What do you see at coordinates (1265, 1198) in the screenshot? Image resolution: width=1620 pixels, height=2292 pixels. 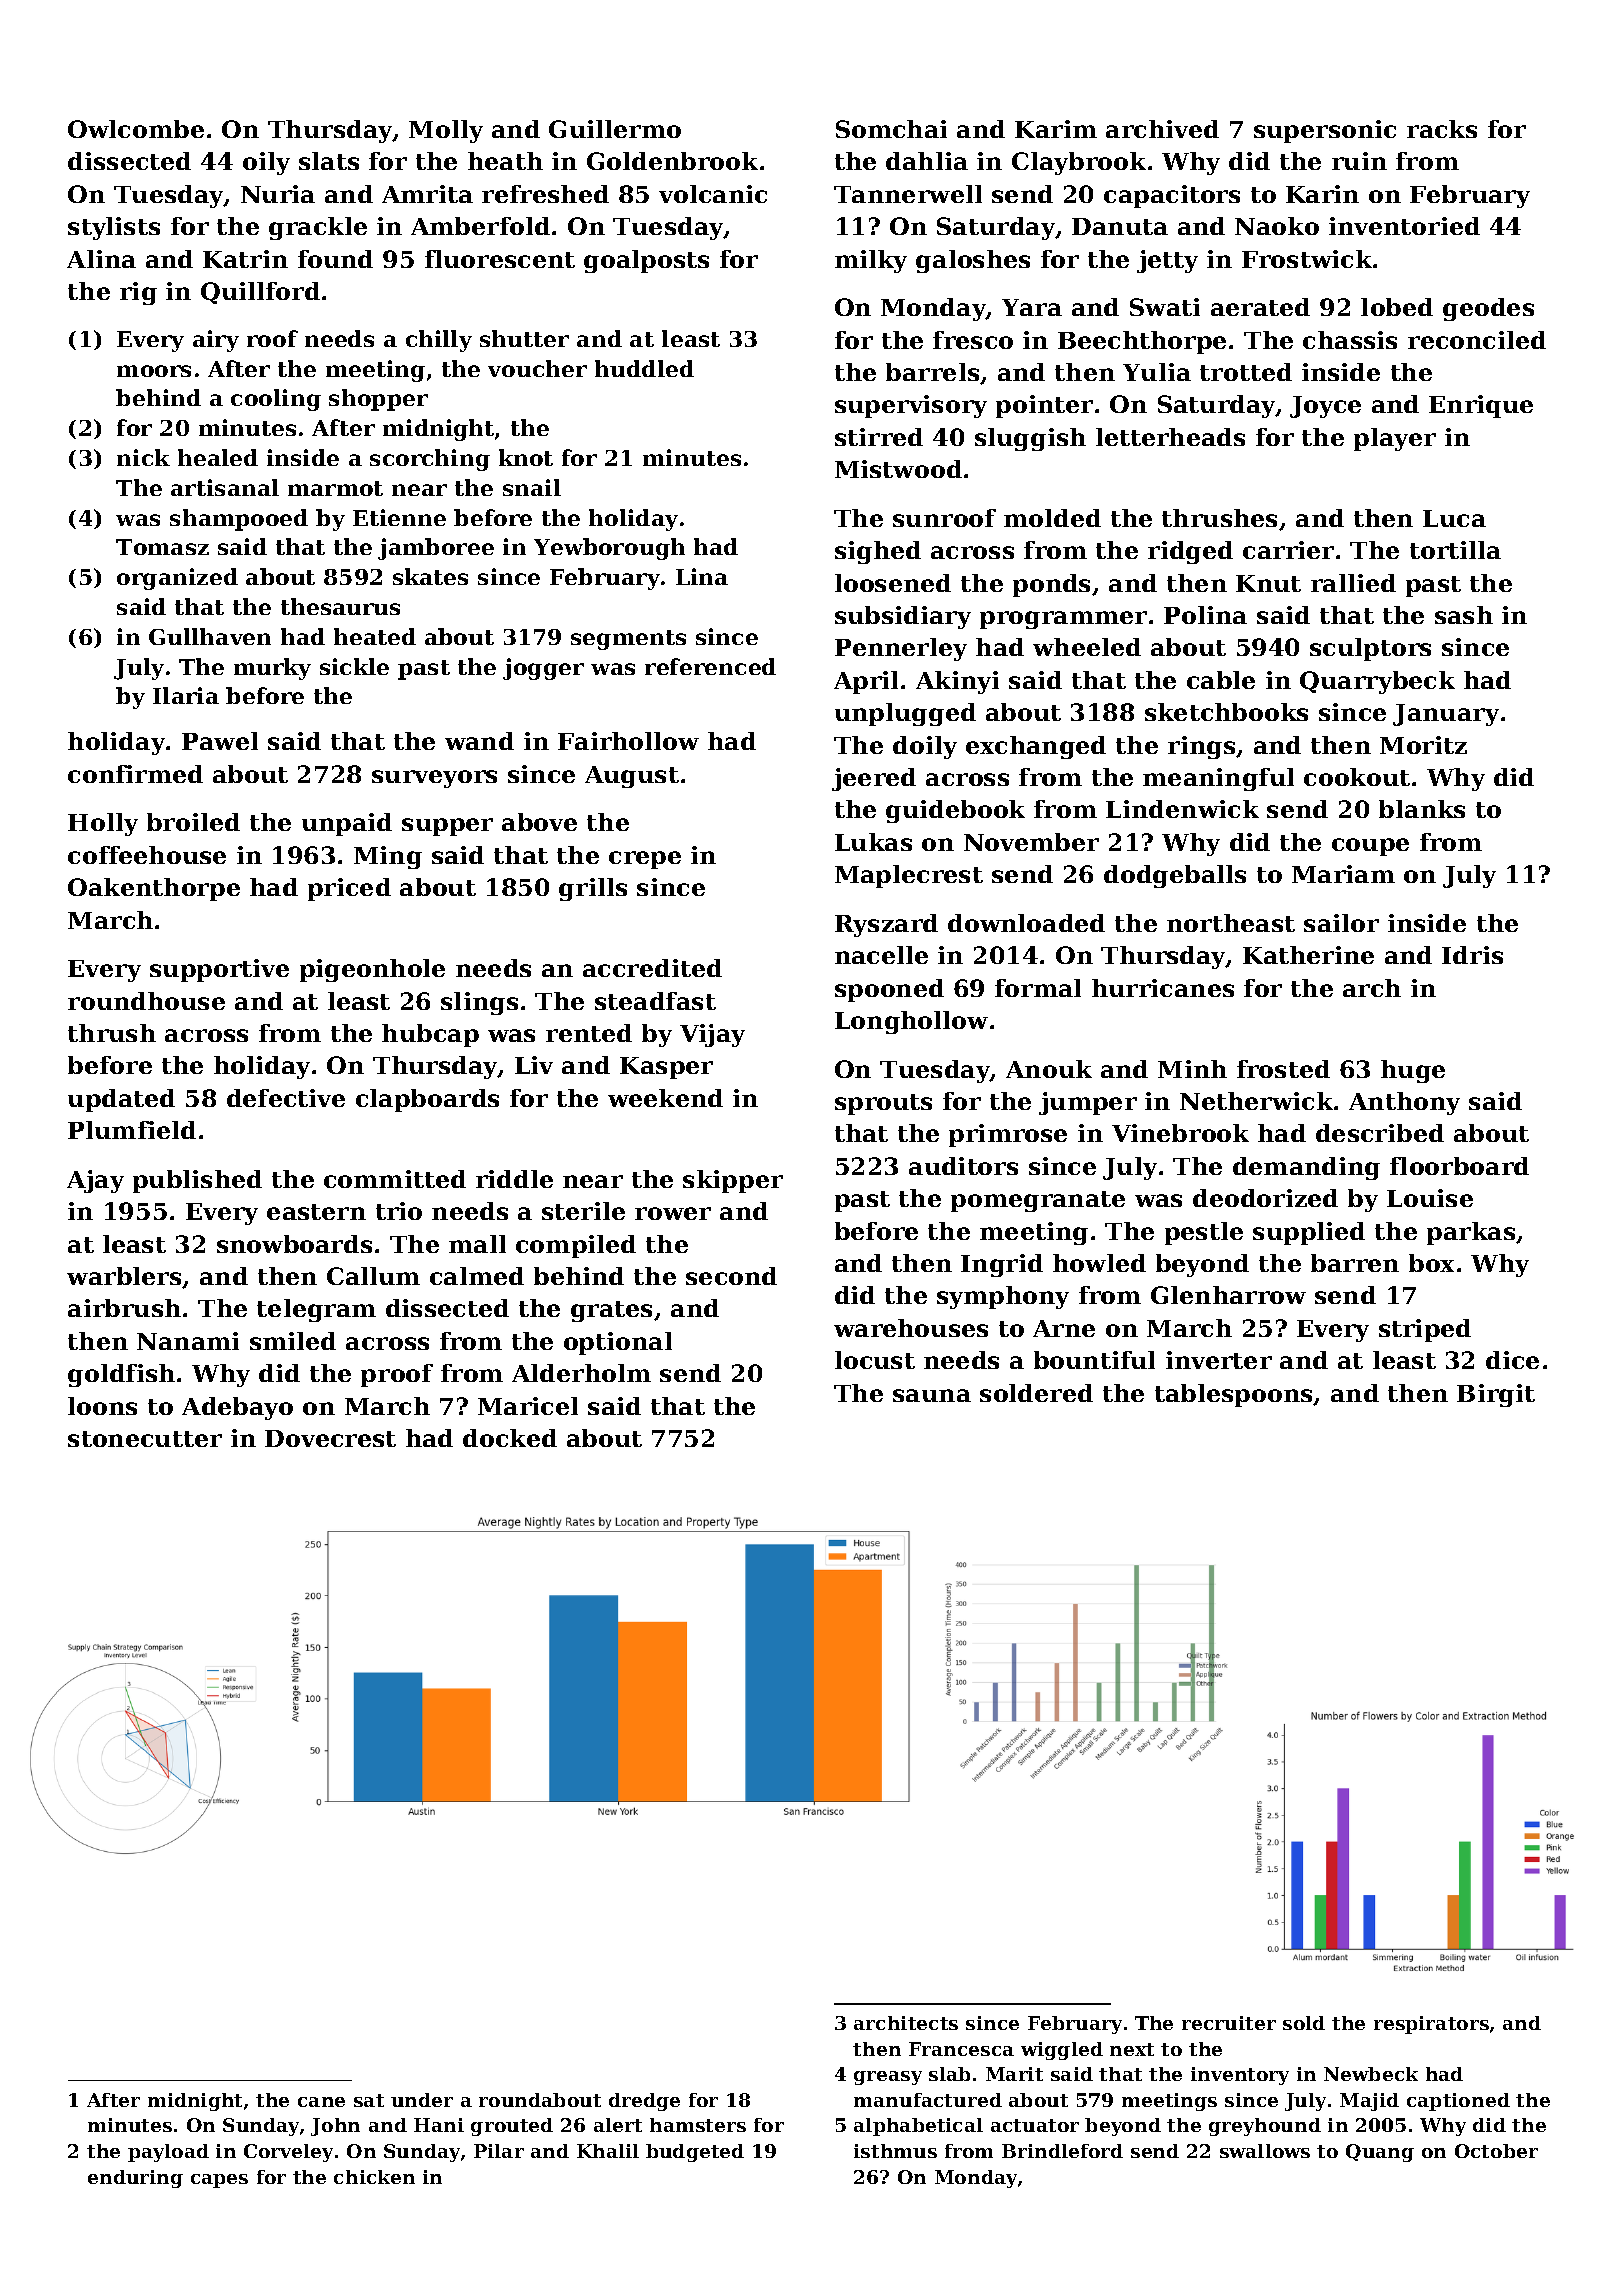 I see `deodorized` at bounding box center [1265, 1198].
